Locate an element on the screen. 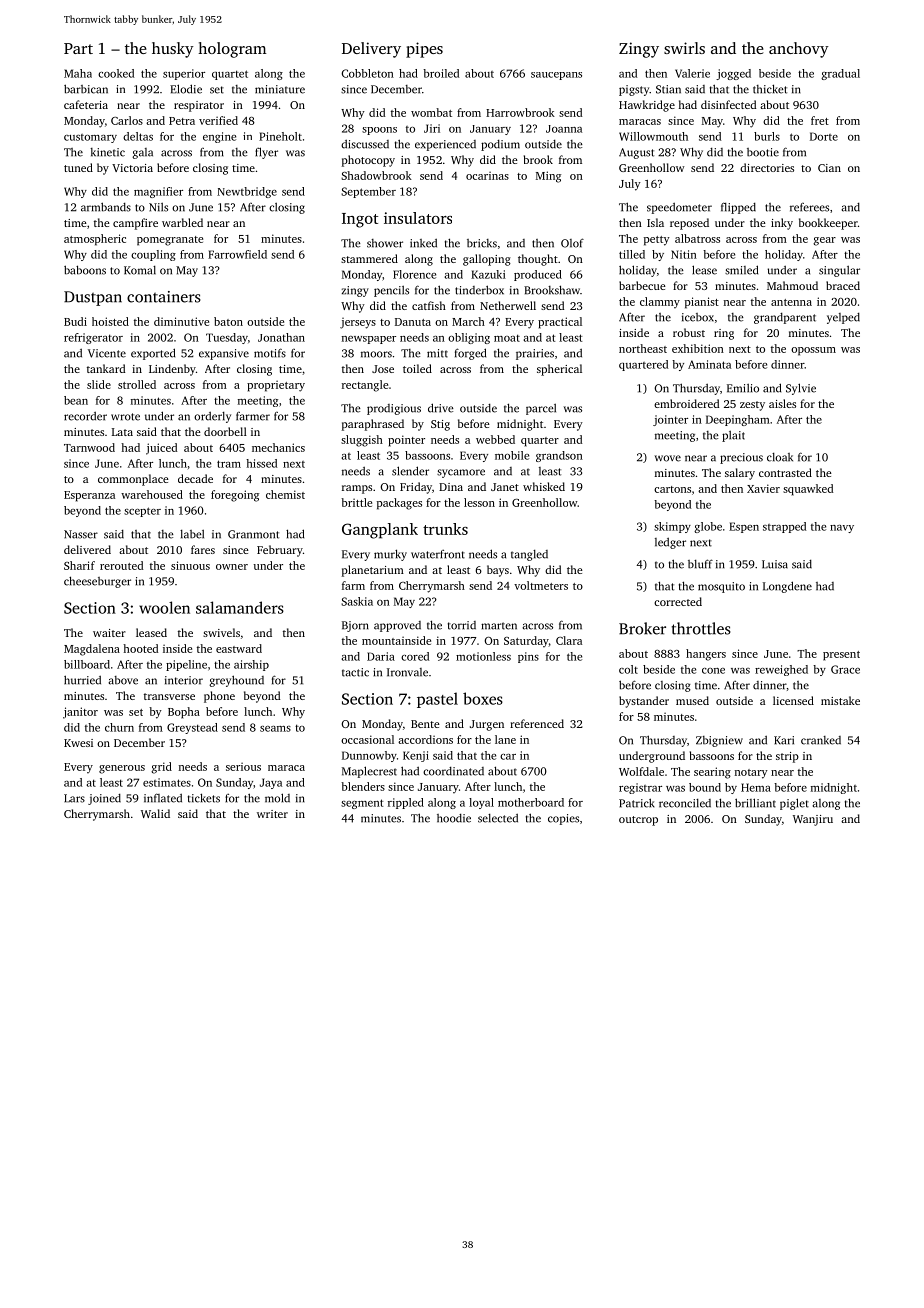  pins is located at coordinates (528, 657).
